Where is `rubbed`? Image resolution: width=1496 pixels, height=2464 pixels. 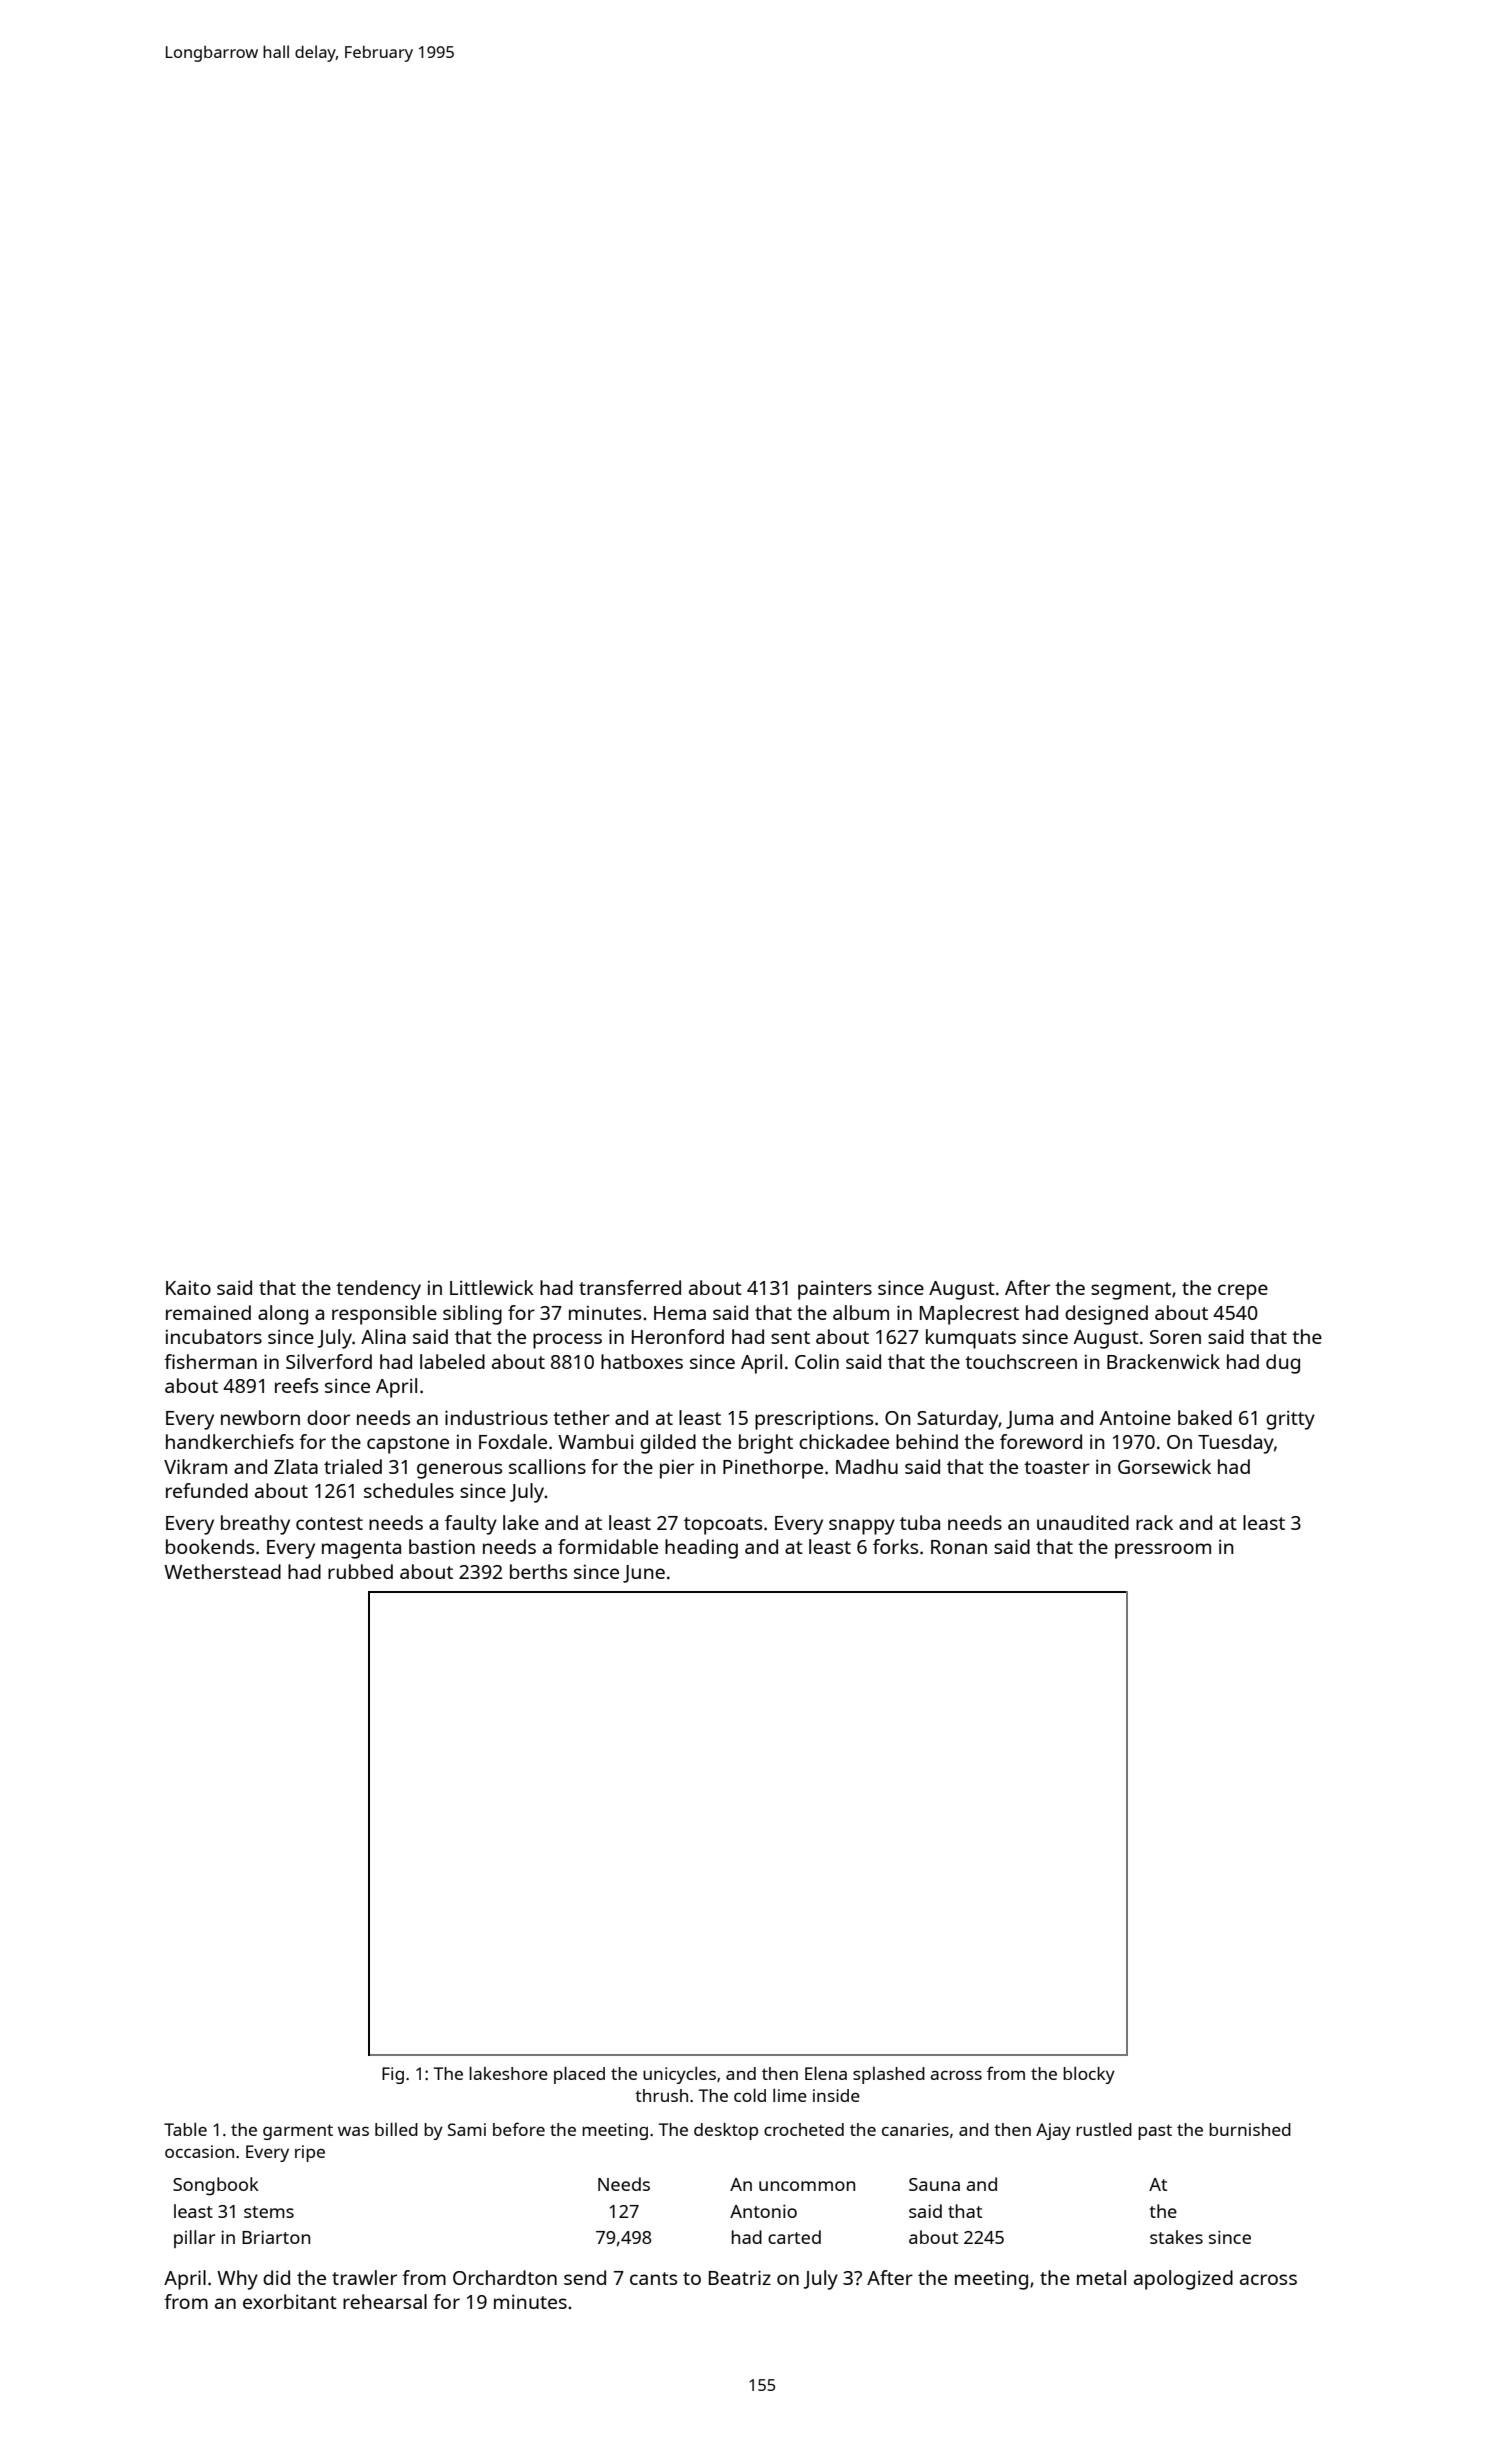
rubbed is located at coordinates (360, 1571).
